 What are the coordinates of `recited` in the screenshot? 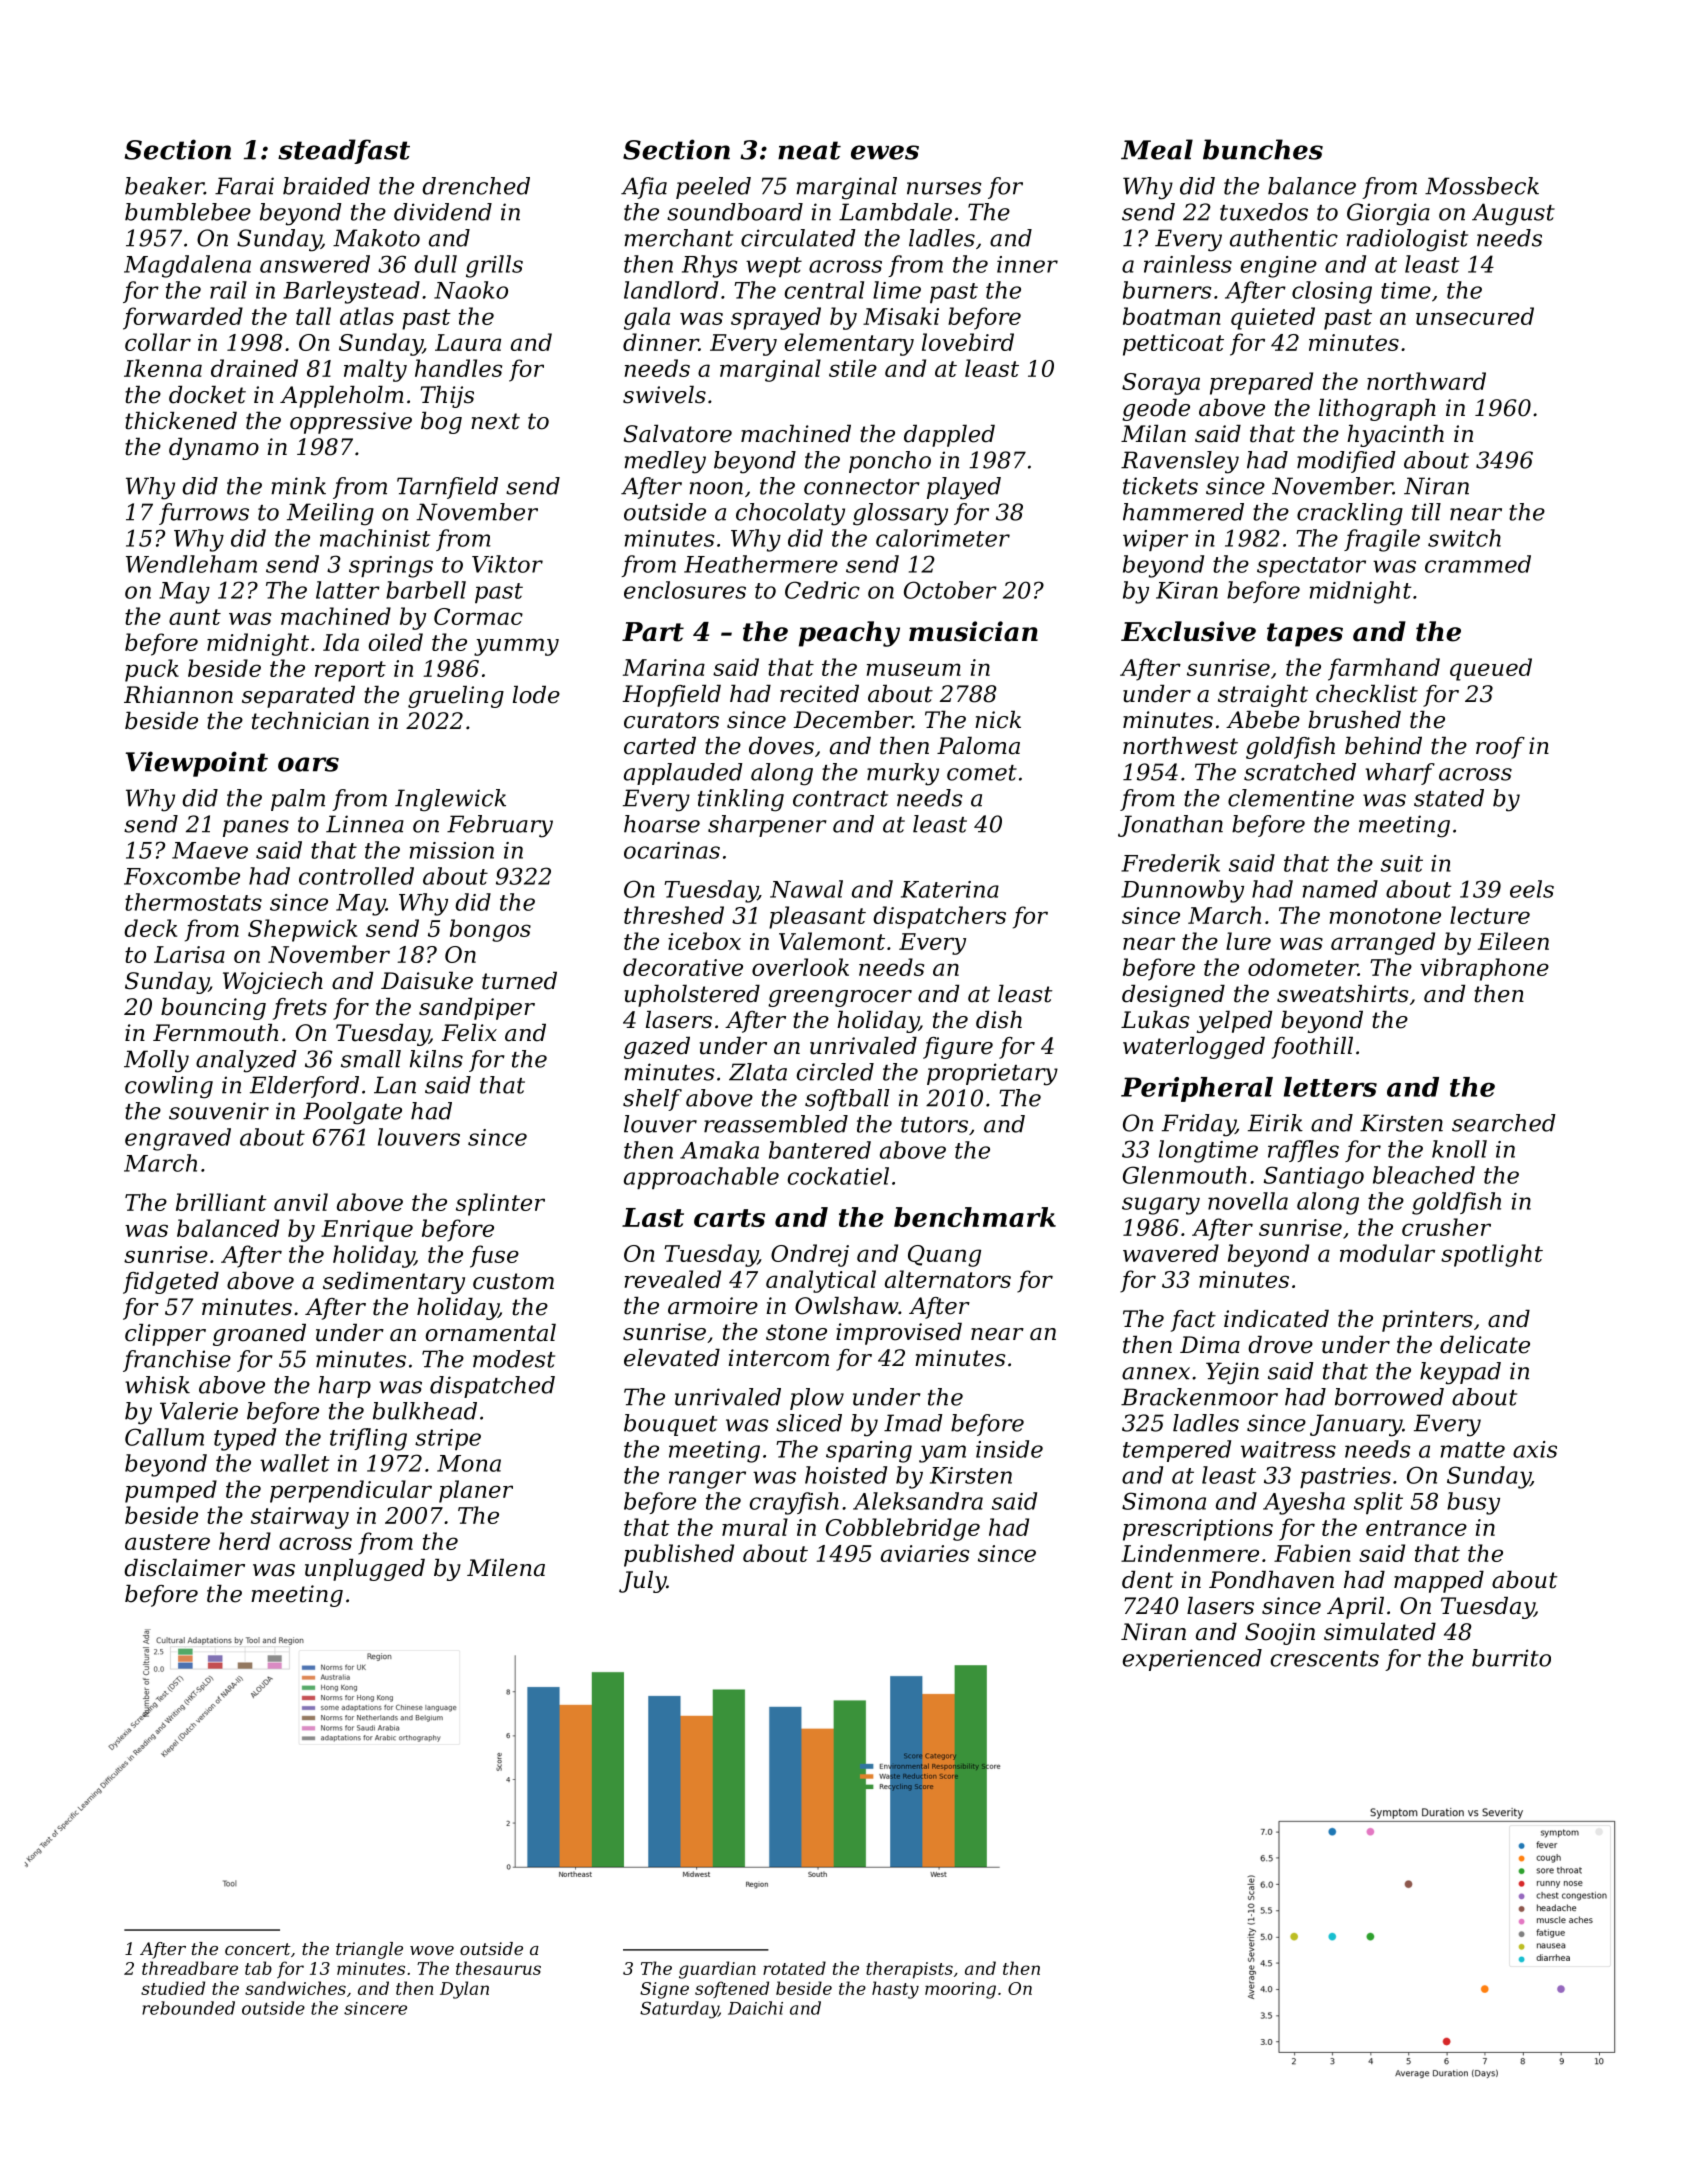 It's located at (819, 694).
